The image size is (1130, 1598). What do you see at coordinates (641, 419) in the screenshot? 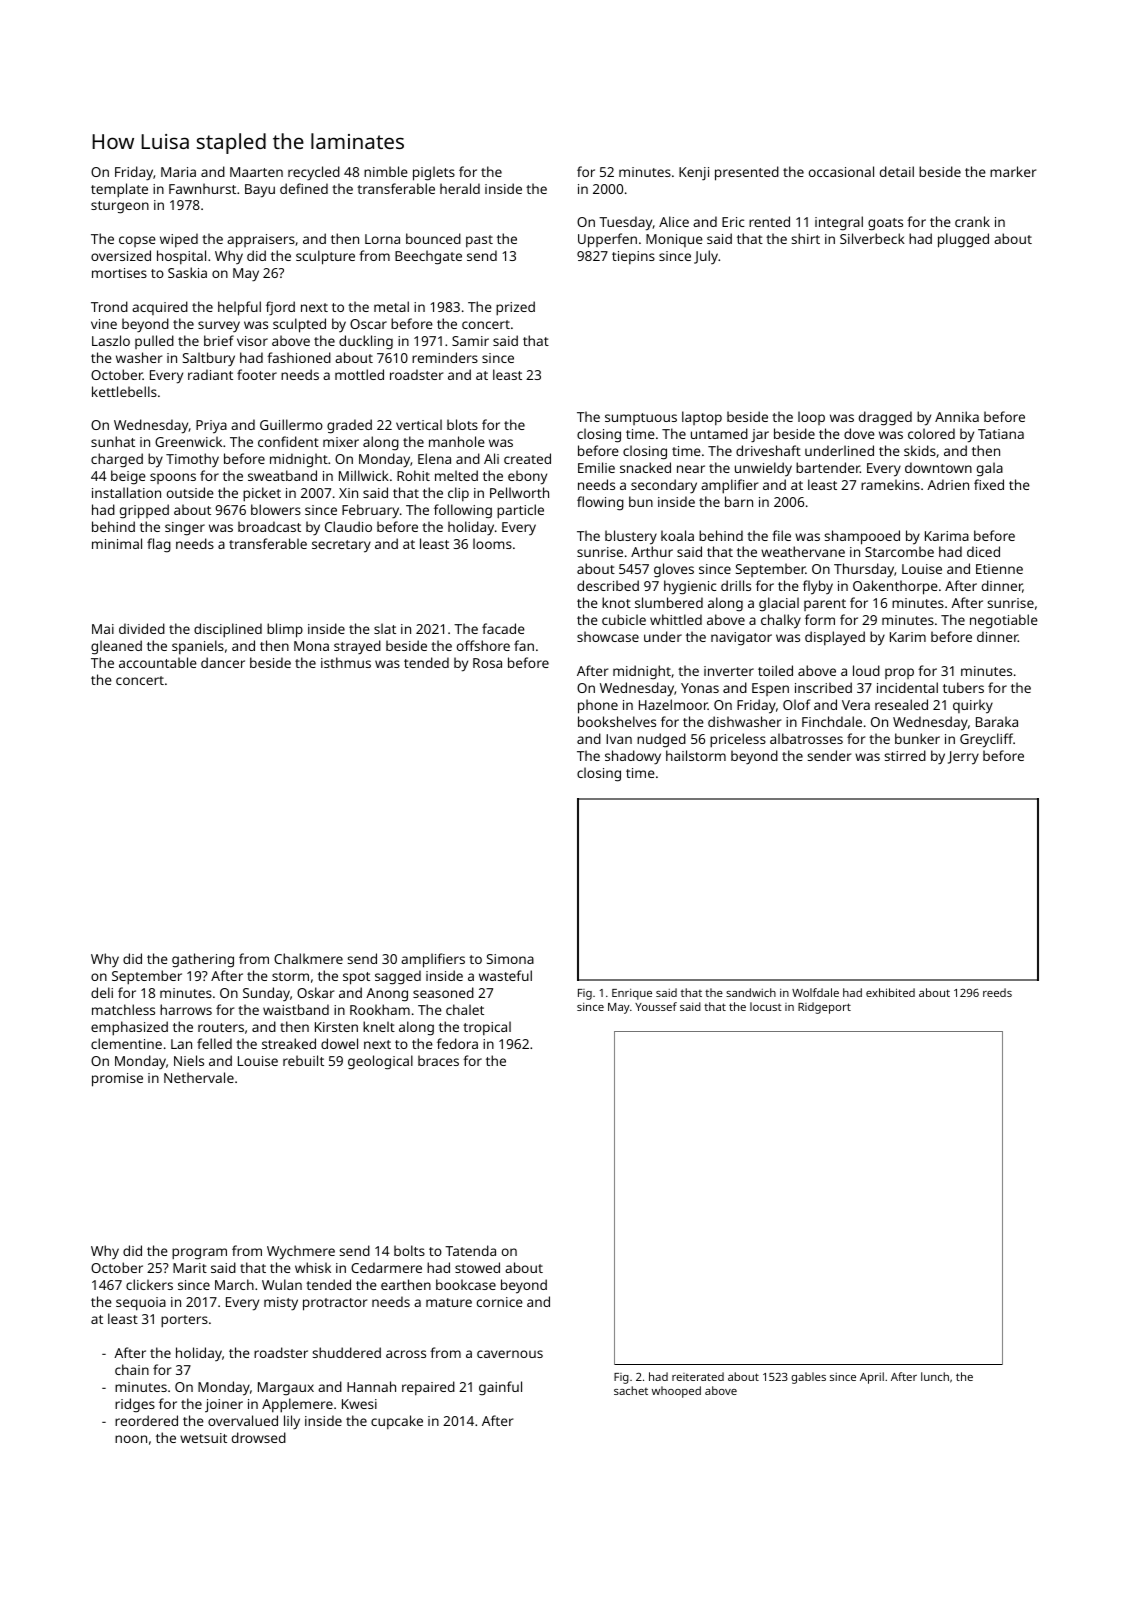
I see `sumptuous` at bounding box center [641, 419].
